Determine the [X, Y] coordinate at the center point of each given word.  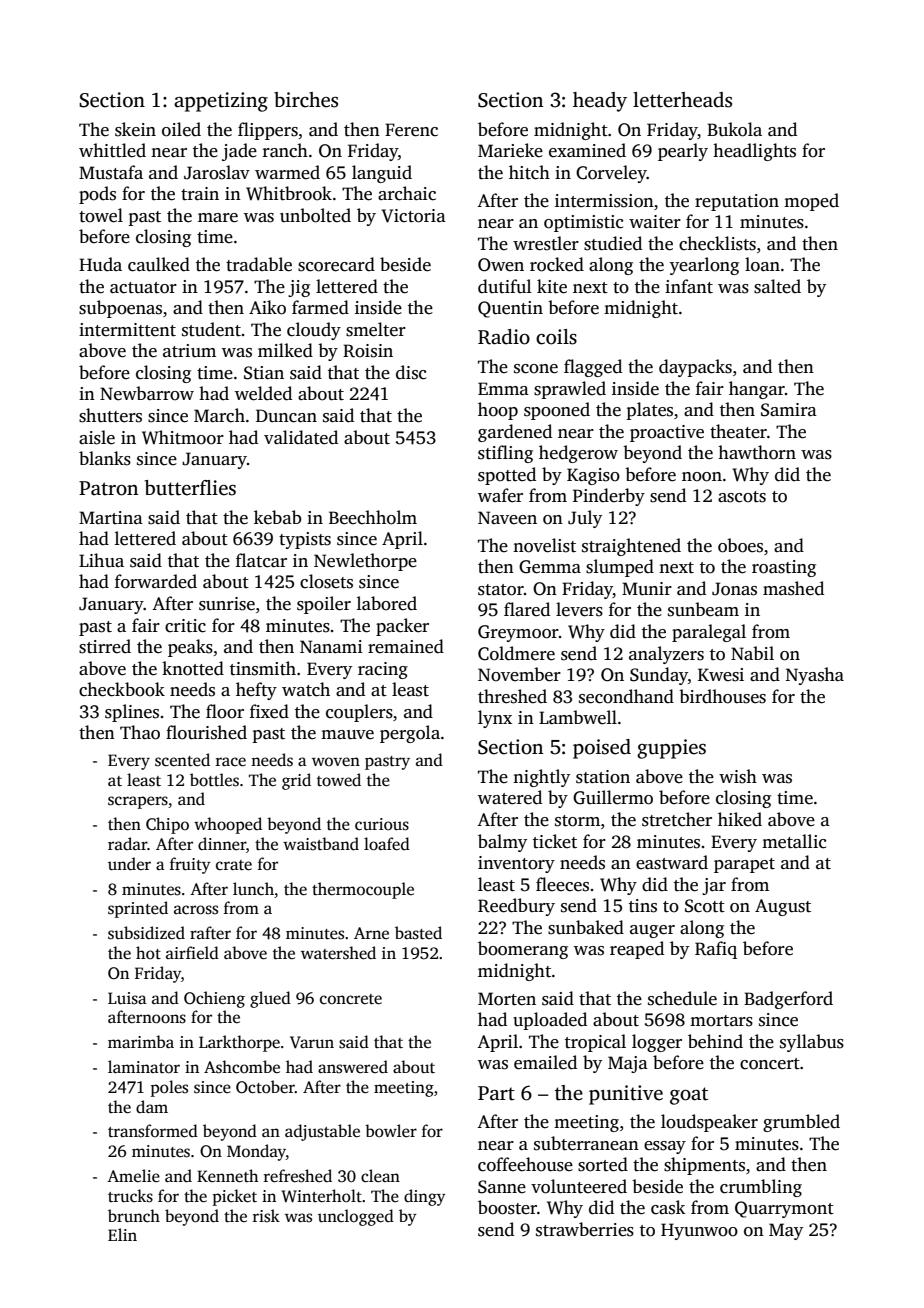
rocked [557, 264]
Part [496, 1093]
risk [266, 1216]
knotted [193, 668]
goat [689, 1096]
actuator [143, 288]
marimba [141, 1041]
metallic [794, 841]
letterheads [682, 100]
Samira [789, 410]
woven [336, 762]
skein [135, 129]
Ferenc [411, 130]
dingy [425, 1197]
